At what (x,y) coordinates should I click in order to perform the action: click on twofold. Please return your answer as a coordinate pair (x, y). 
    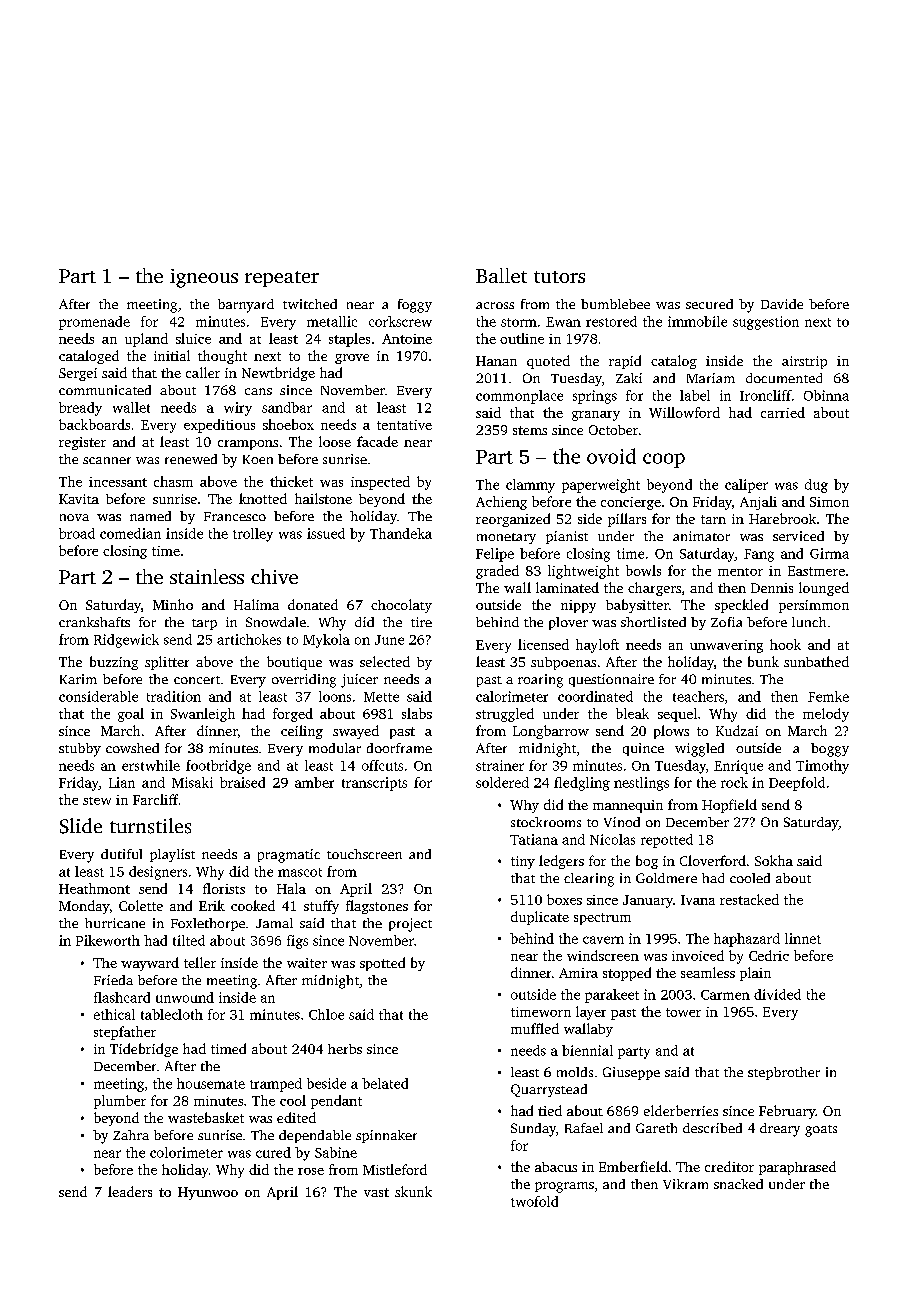
    Looking at the image, I should click on (534, 1201).
